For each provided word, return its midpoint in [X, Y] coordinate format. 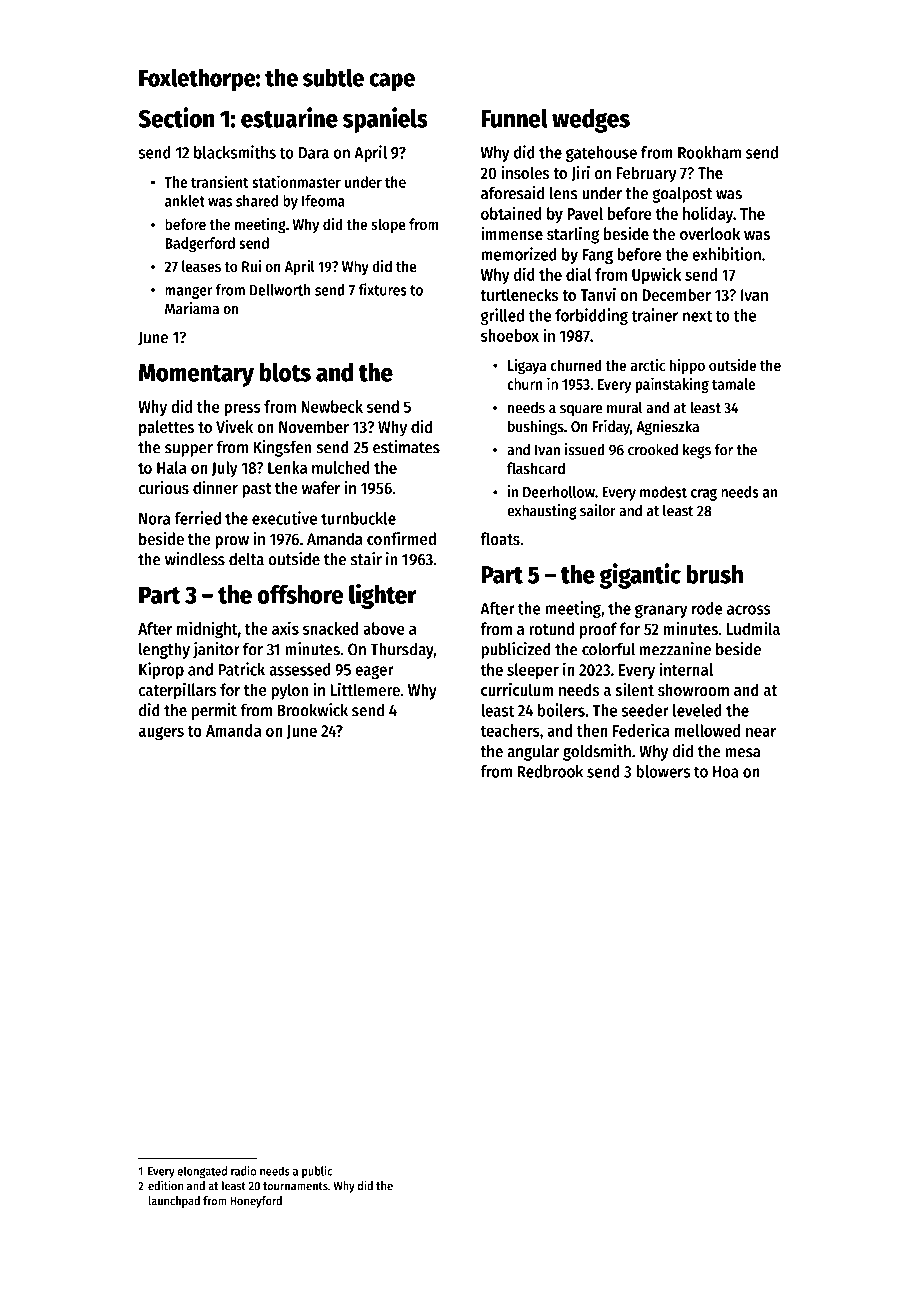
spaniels [385, 120]
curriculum [517, 689]
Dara [314, 153]
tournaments [295, 1186]
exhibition [726, 254]
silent [635, 689]
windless [195, 559]
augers [161, 734]
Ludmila [753, 628]
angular [533, 753]
